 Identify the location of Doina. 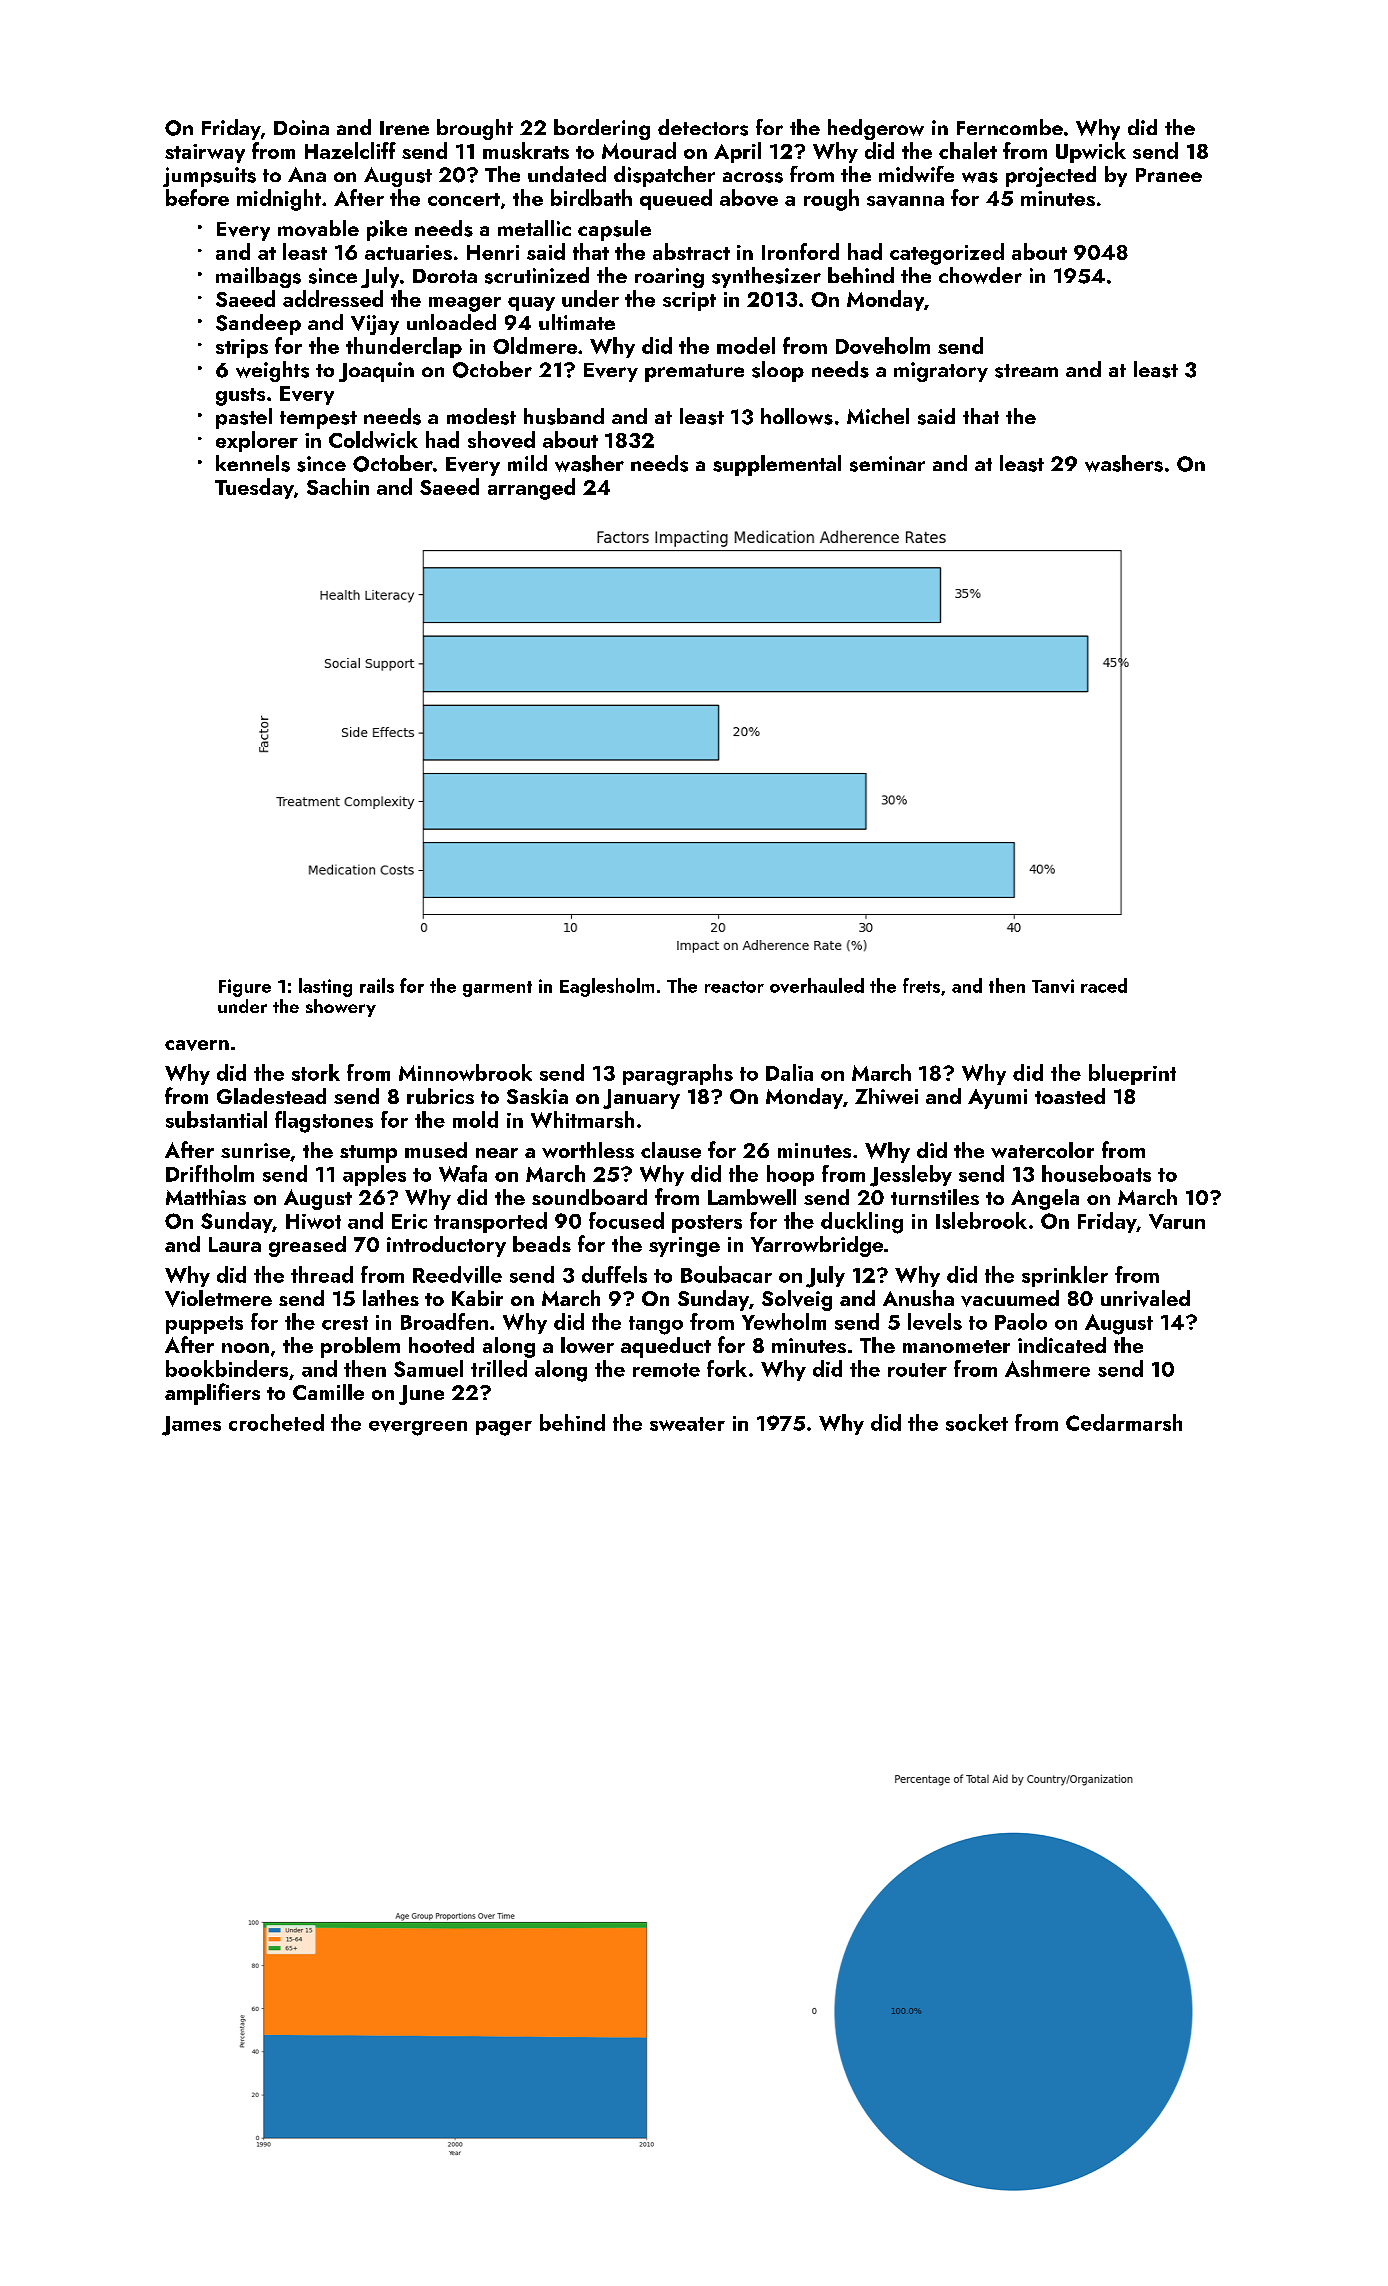
(301, 127).
